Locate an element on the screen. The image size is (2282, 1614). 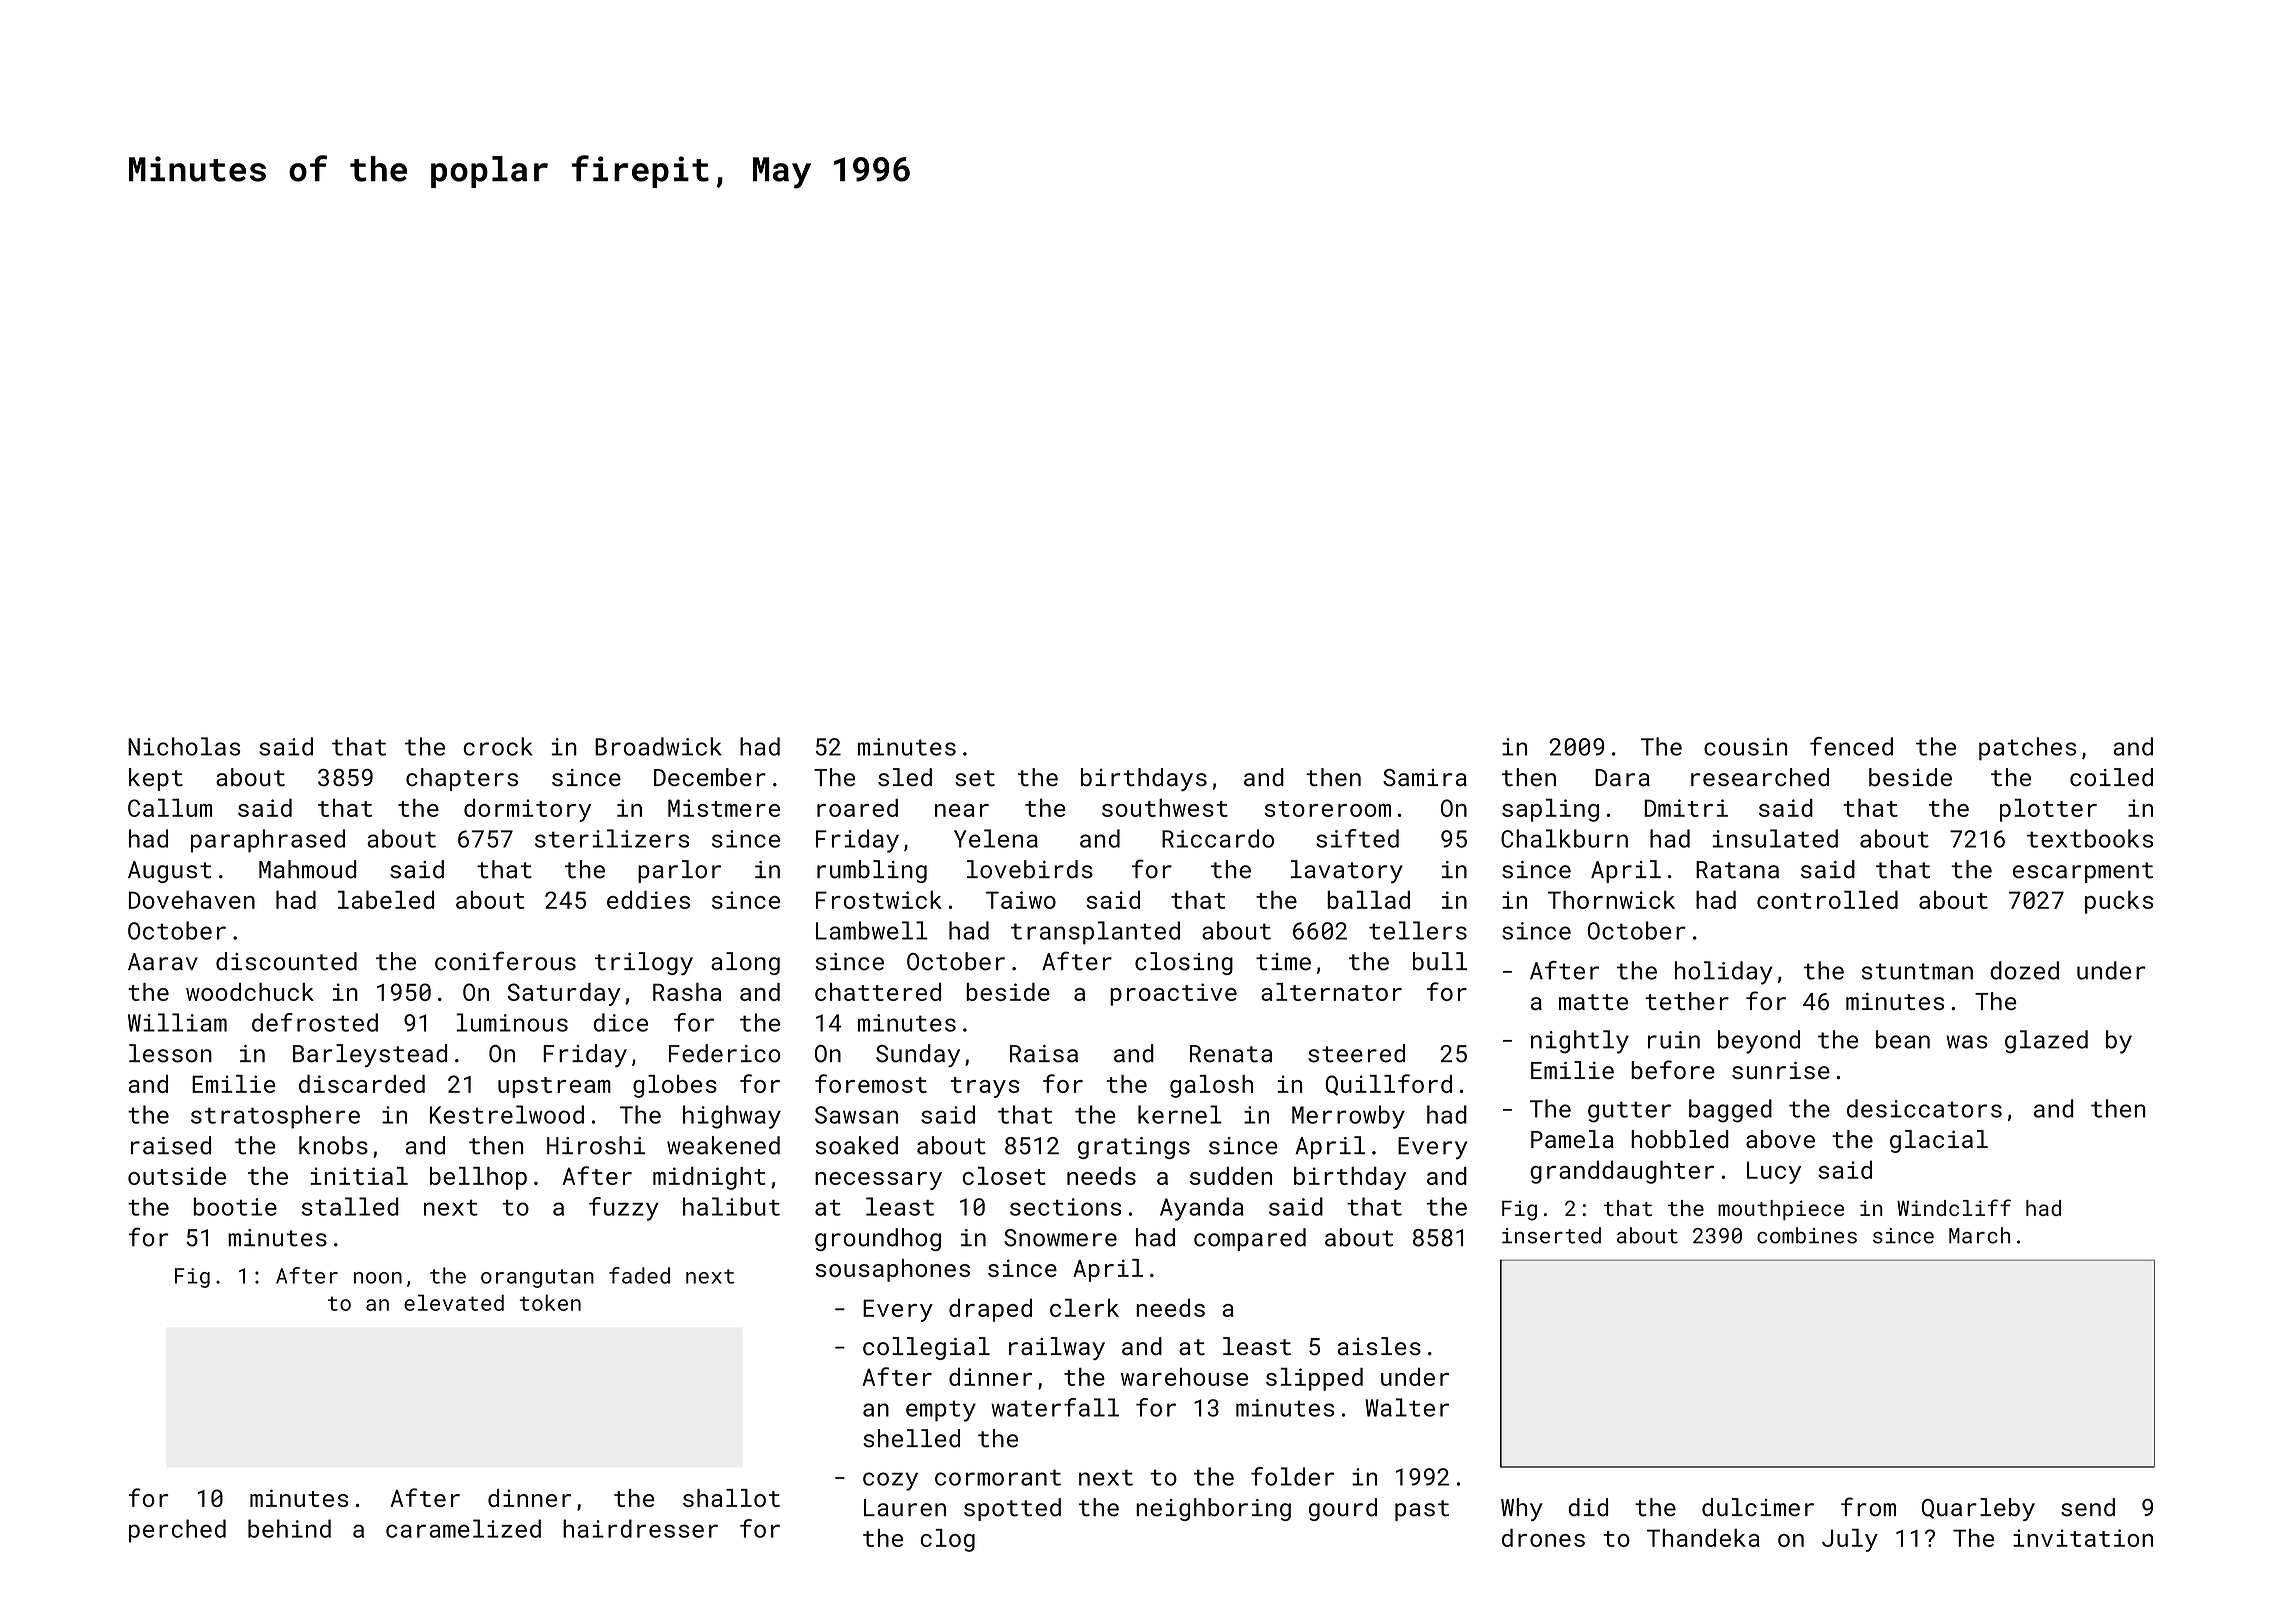
hobbled is located at coordinates (1680, 1139).
